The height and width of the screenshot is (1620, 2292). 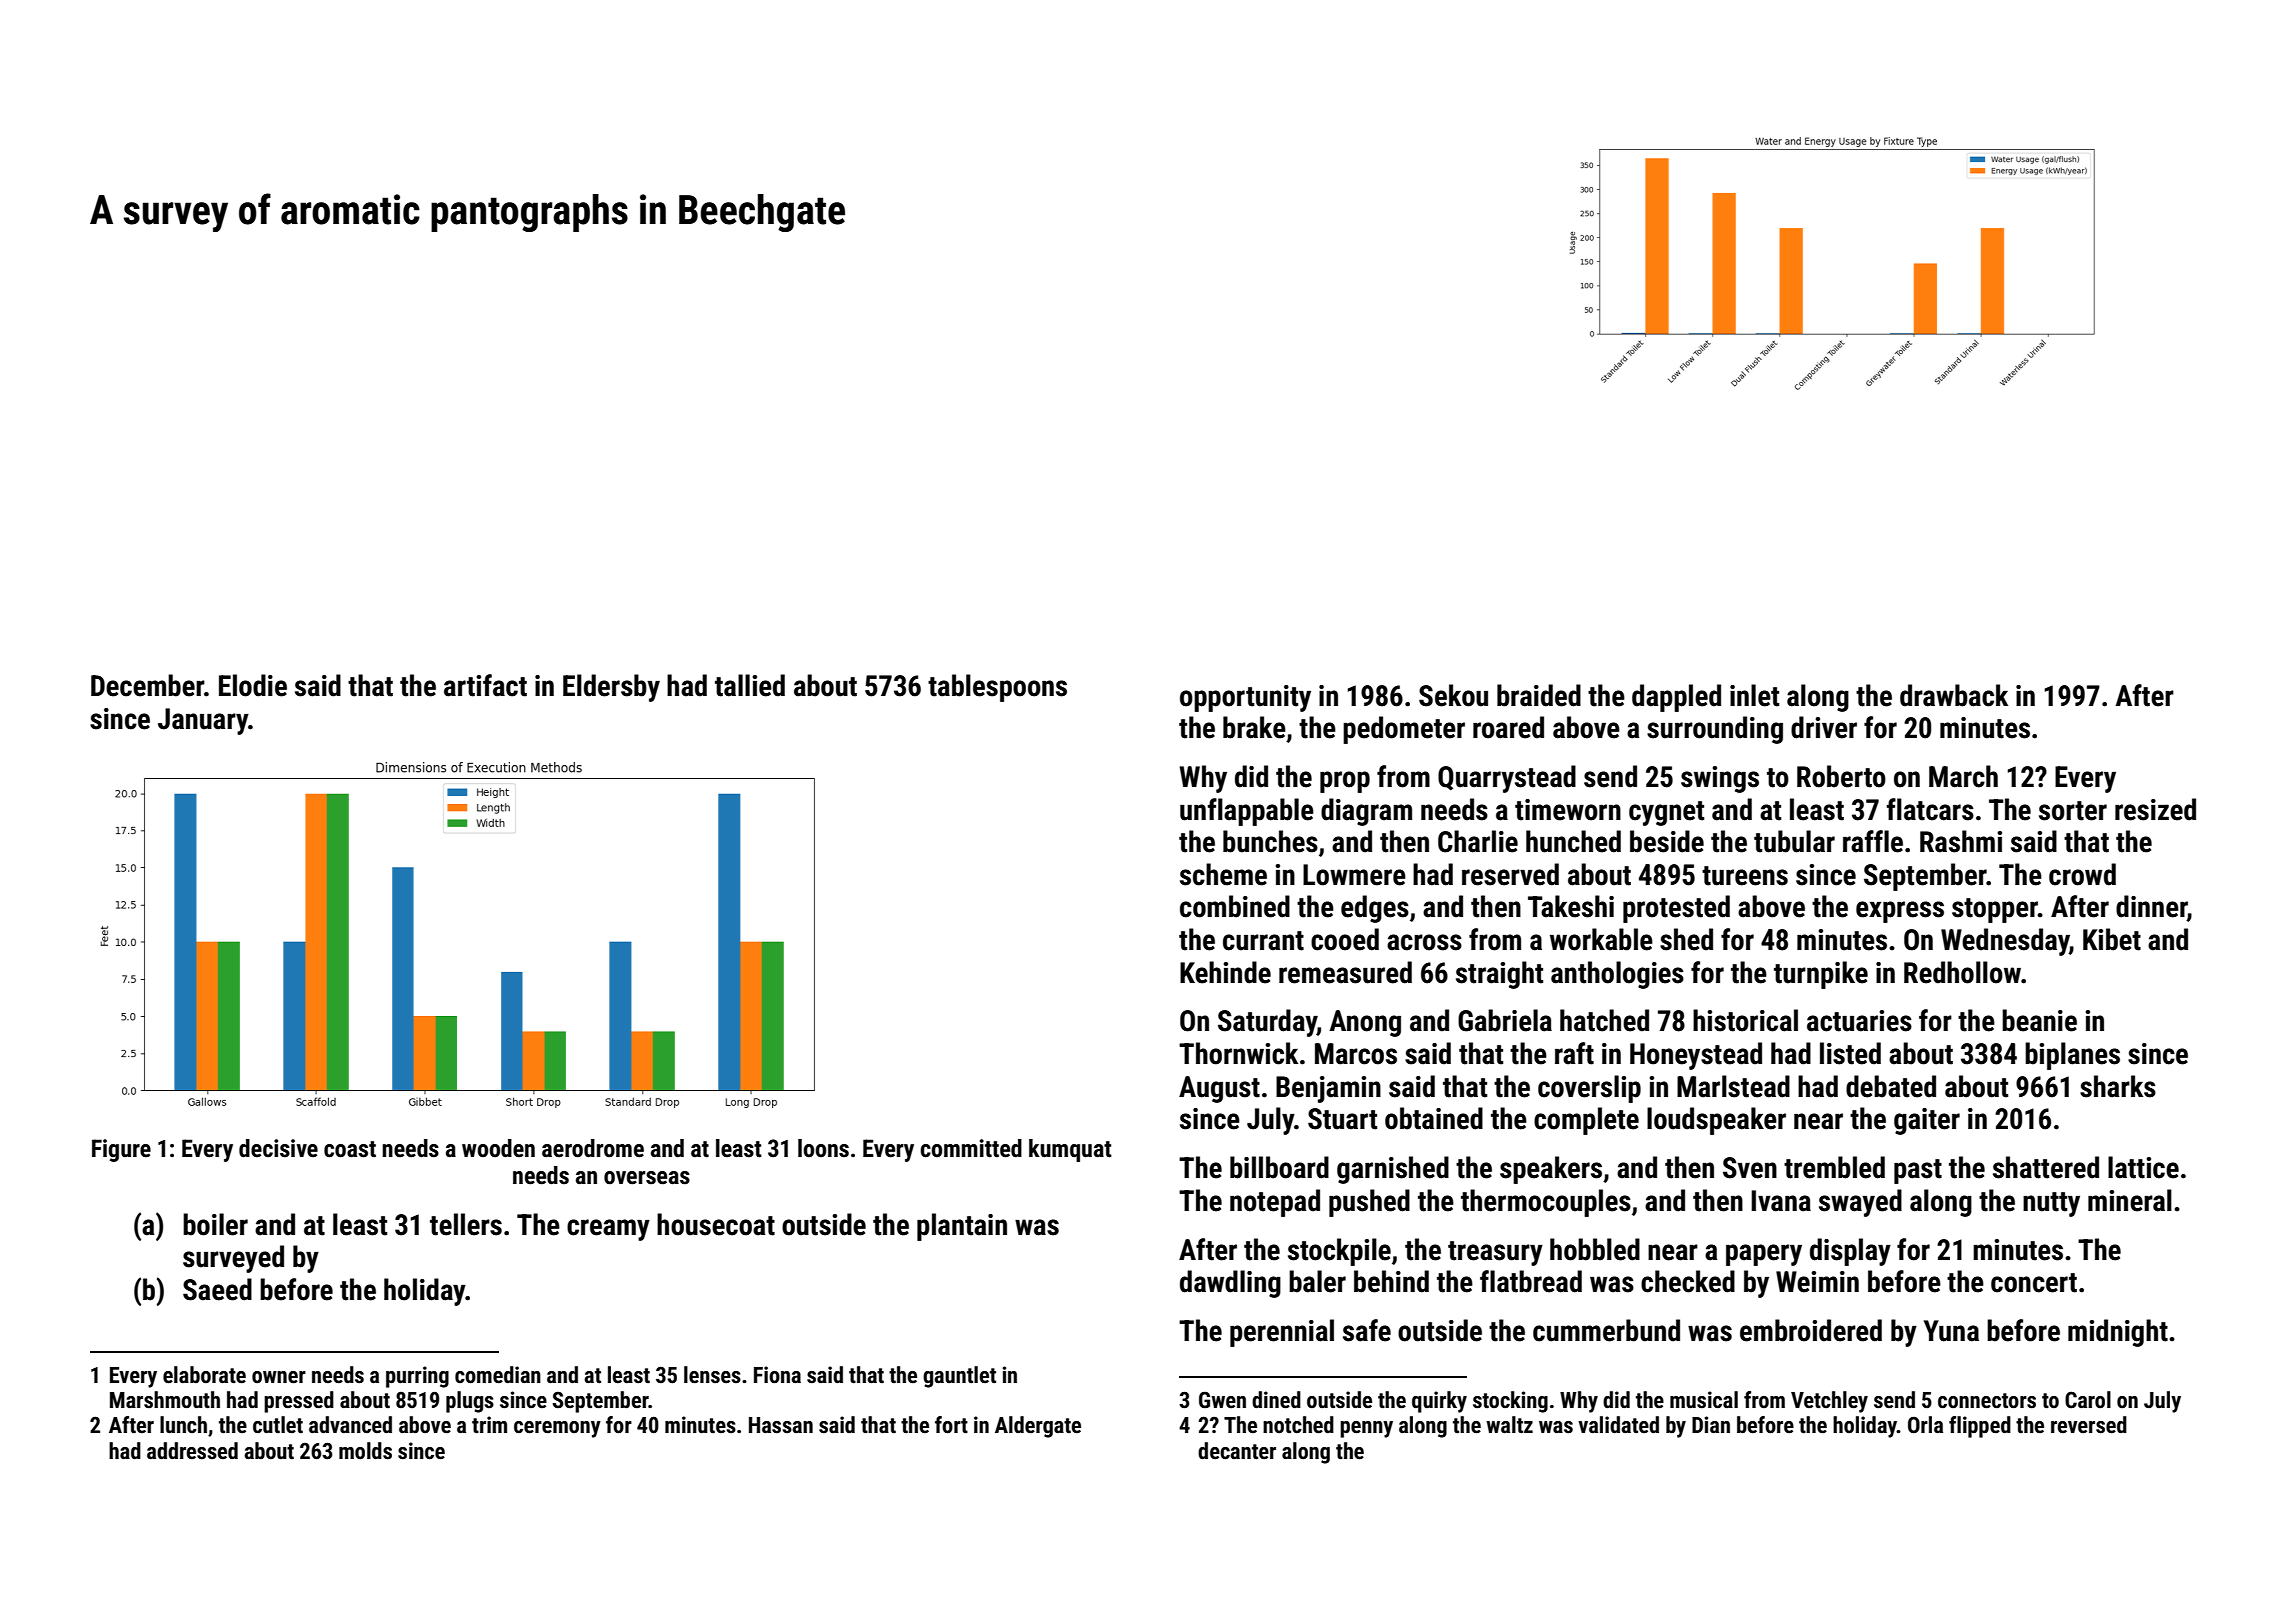 What do you see at coordinates (1980, 1427) in the screenshot?
I see `flipped` at bounding box center [1980, 1427].
